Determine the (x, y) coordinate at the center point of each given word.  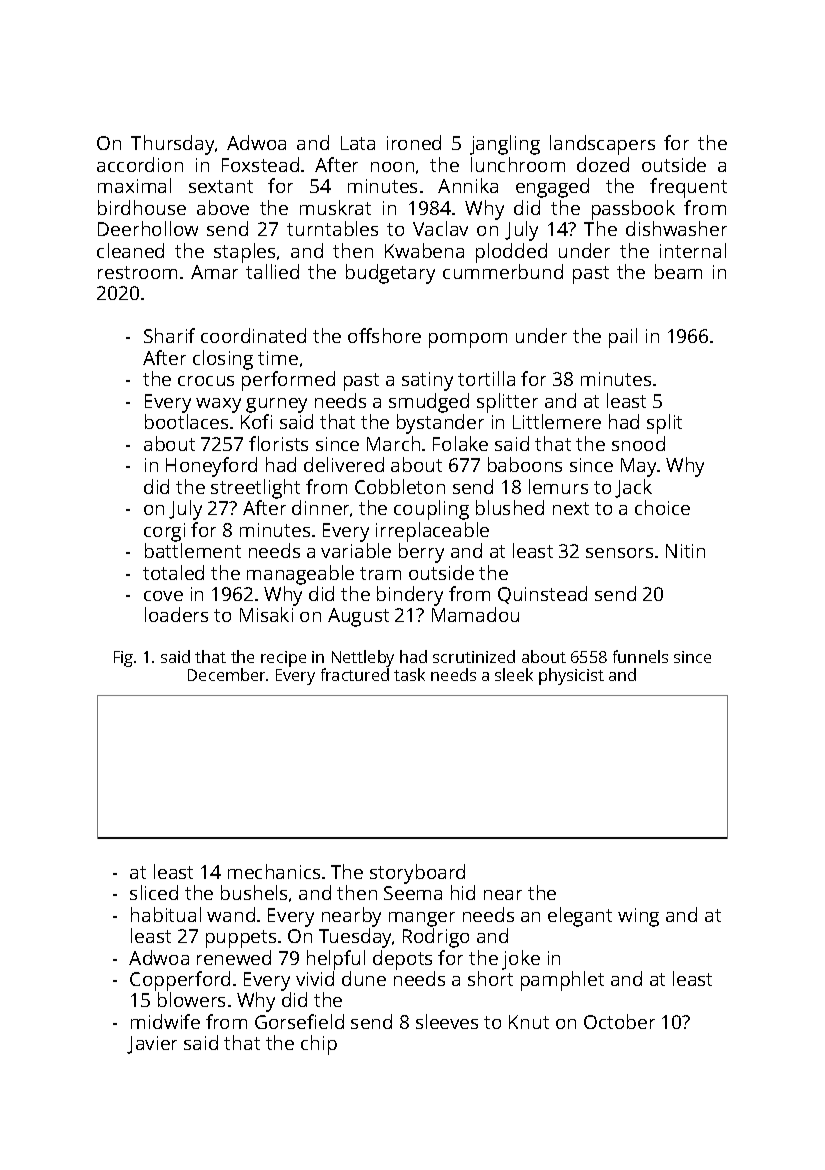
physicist (571, 676)
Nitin (685, 551)
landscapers (602, 145)
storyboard (417, 874)
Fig (123, 659)
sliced (154, 892)
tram (380, 573)
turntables (332, 228)
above (223, 207)
